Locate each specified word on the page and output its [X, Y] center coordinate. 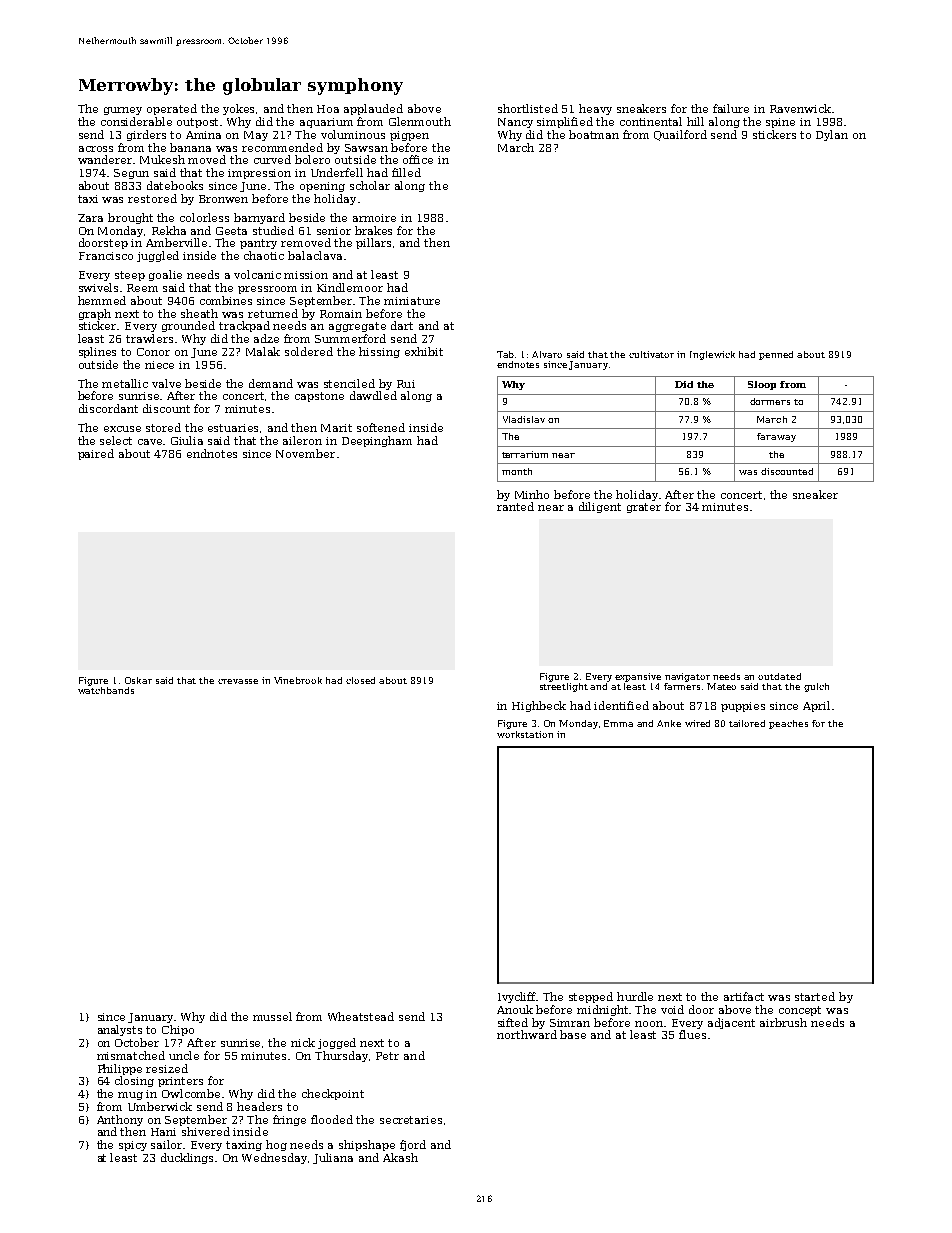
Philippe [120, 1069]
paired [96, 454]
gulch [816, 687]
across [96, 149]
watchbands [106, 690]
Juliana [333, 1158]
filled [406, 172]
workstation [525, 734]
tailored [747, 723]
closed [360, 680]
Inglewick [712, 355]
